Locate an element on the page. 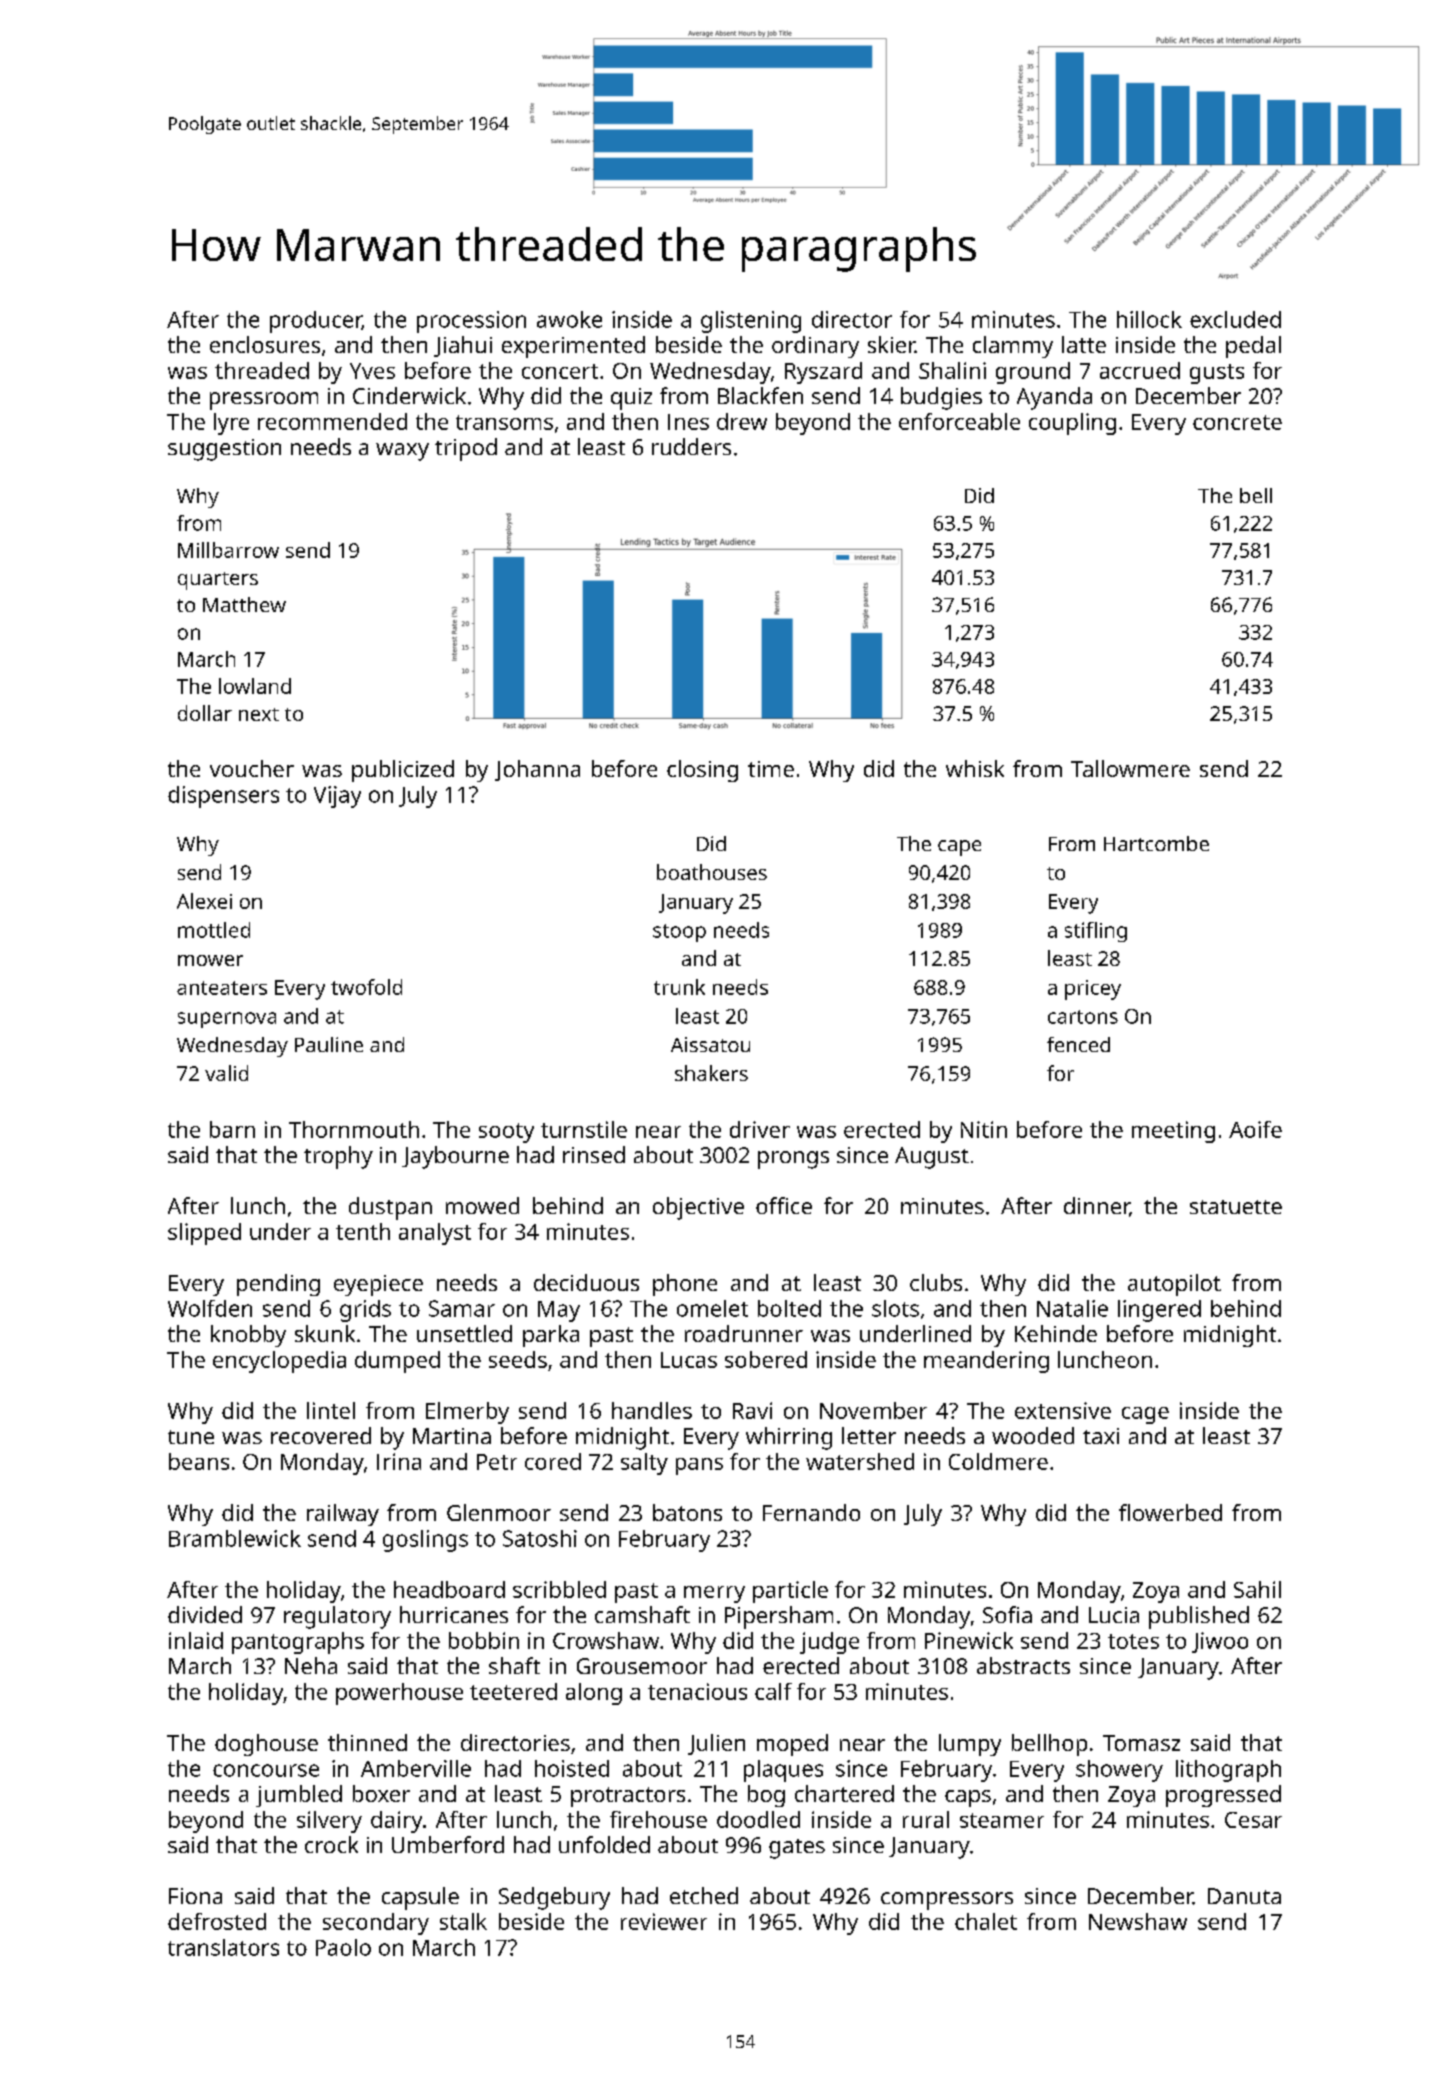 The height and width of the document is (2100, 1450). meeting is located at coordinates (1173, 1132).
